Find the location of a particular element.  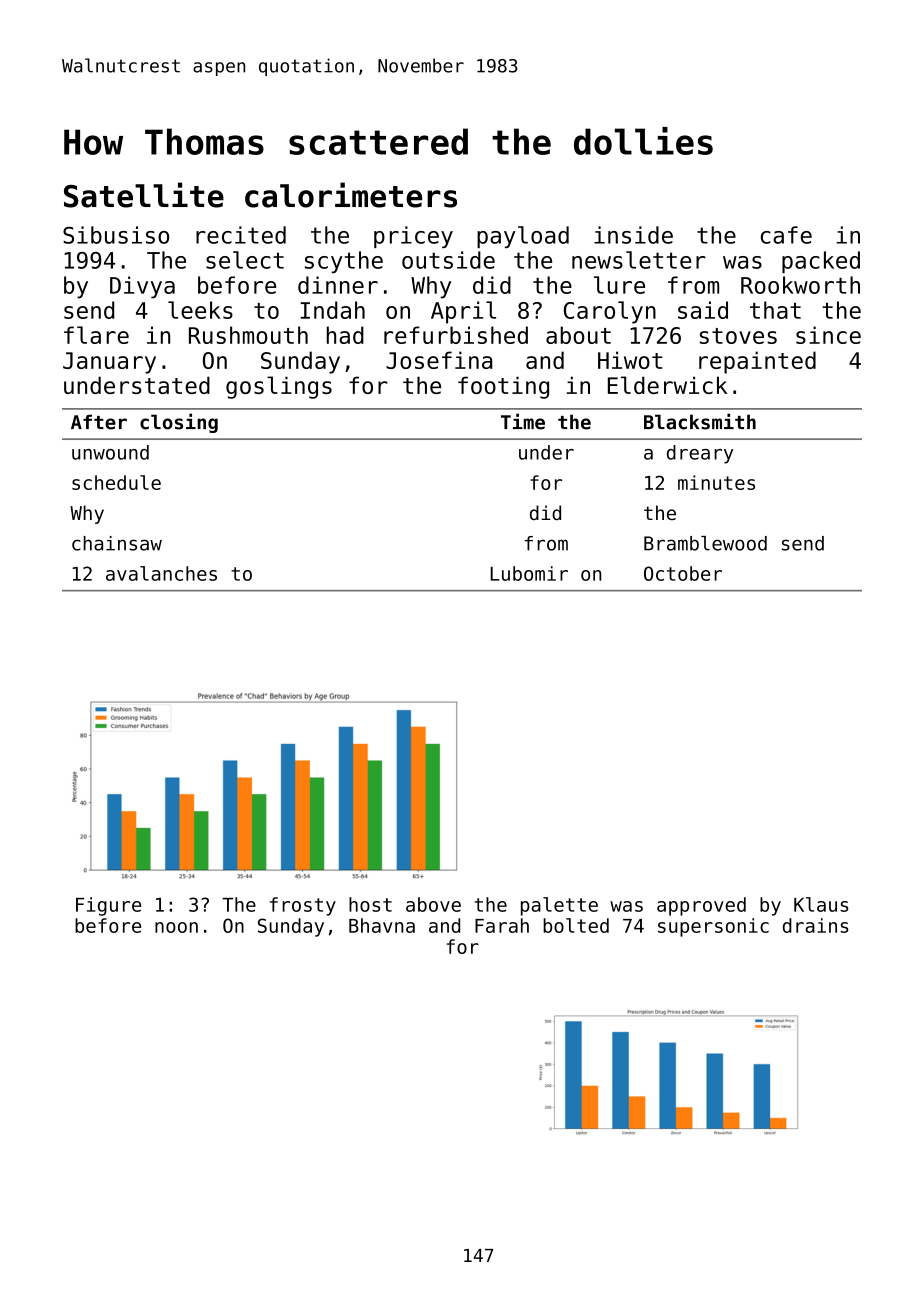

chainsaw is located at coordinates (117, 543).
